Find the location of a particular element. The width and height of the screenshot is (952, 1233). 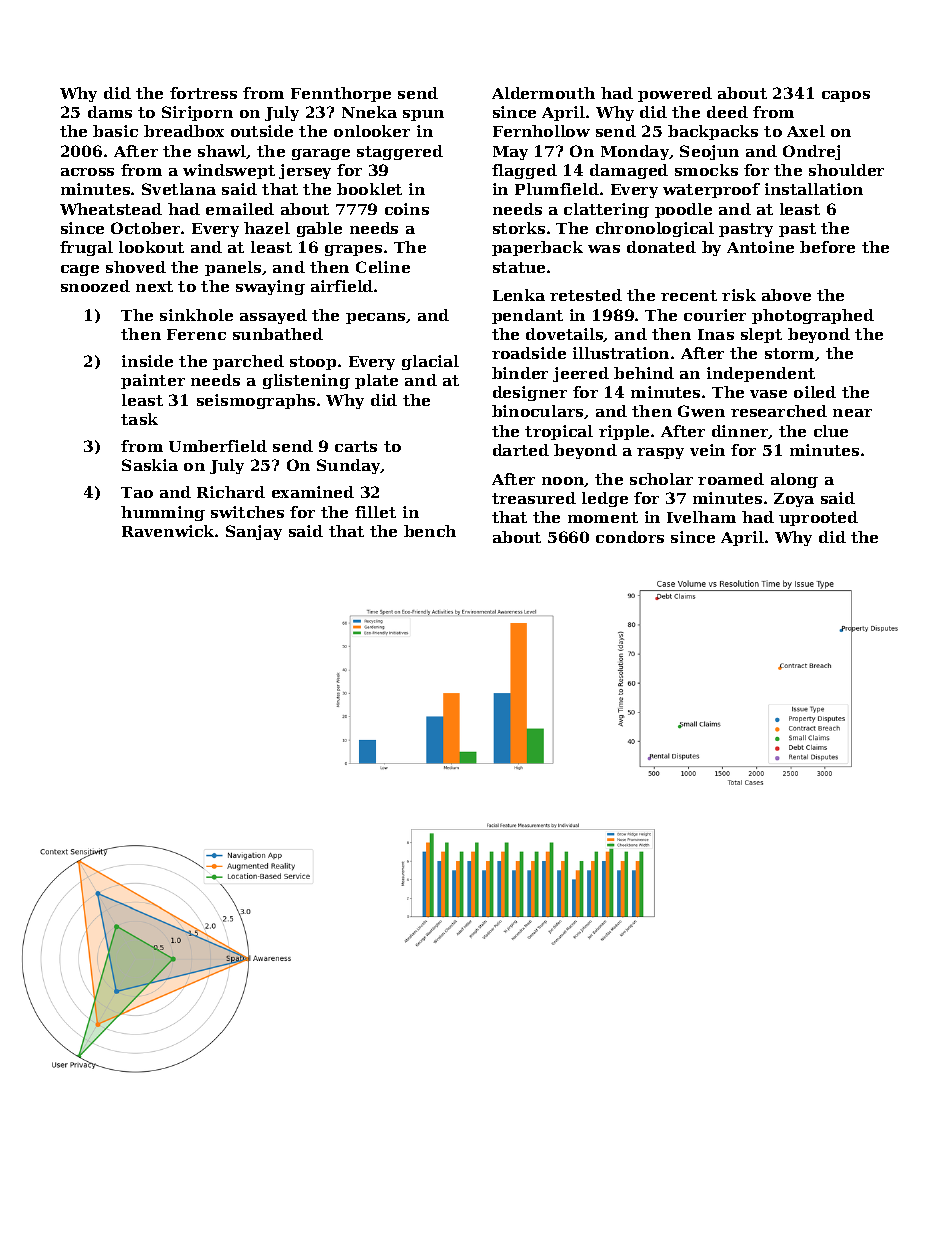

capos is located at coordinates (846, 96).
